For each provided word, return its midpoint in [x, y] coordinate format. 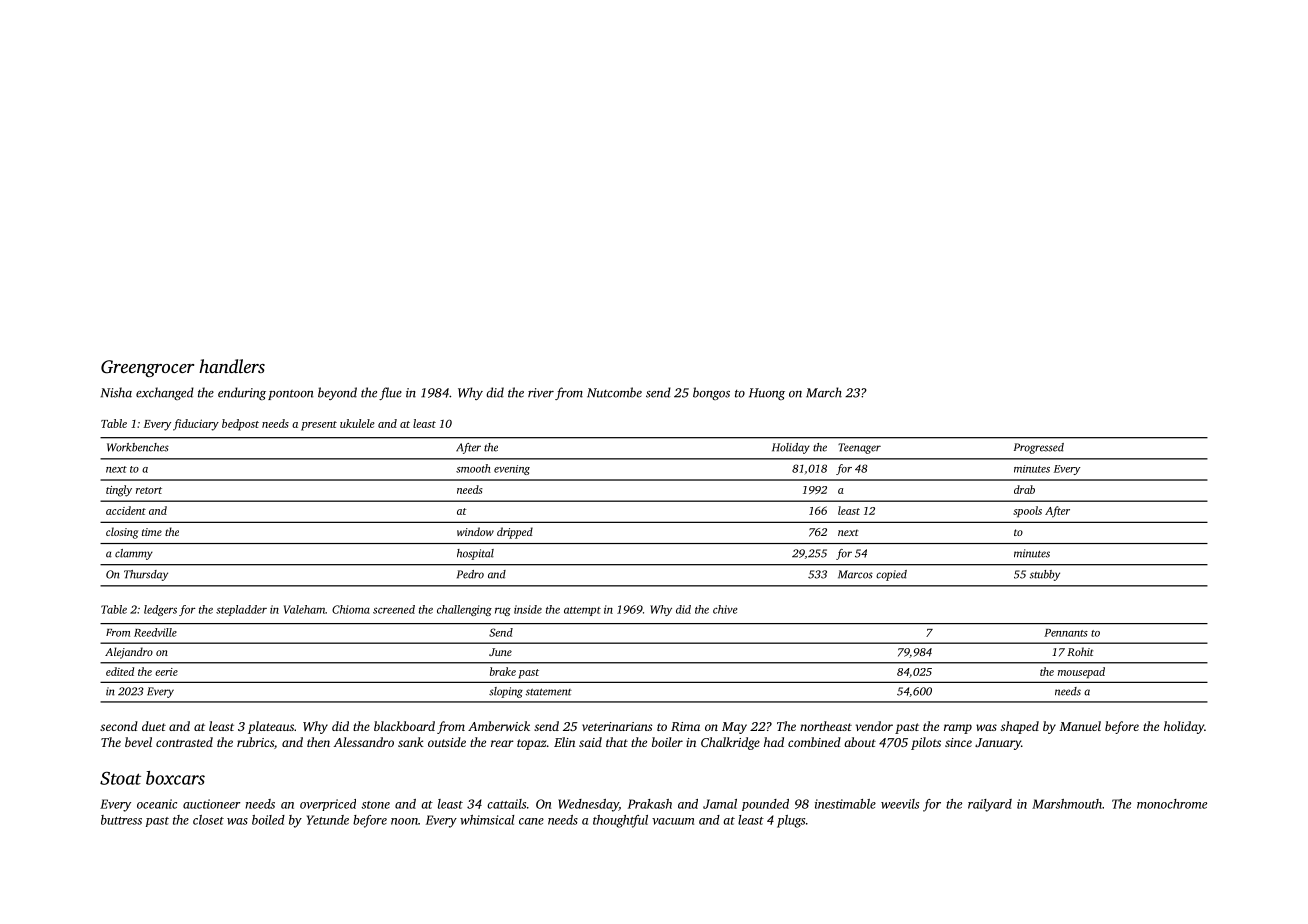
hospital [475, 554]
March [824, 392]
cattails [506, 804]
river [541, 393]
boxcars [175, 778]
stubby [1045, 575]
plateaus [271, 727]
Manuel [1080, 726]
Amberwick [499, 726]
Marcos [855, 574]
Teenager [859, 448]
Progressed [1039, 448]
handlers [232, 366]
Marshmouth [1067, 804]
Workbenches [138, 447]
